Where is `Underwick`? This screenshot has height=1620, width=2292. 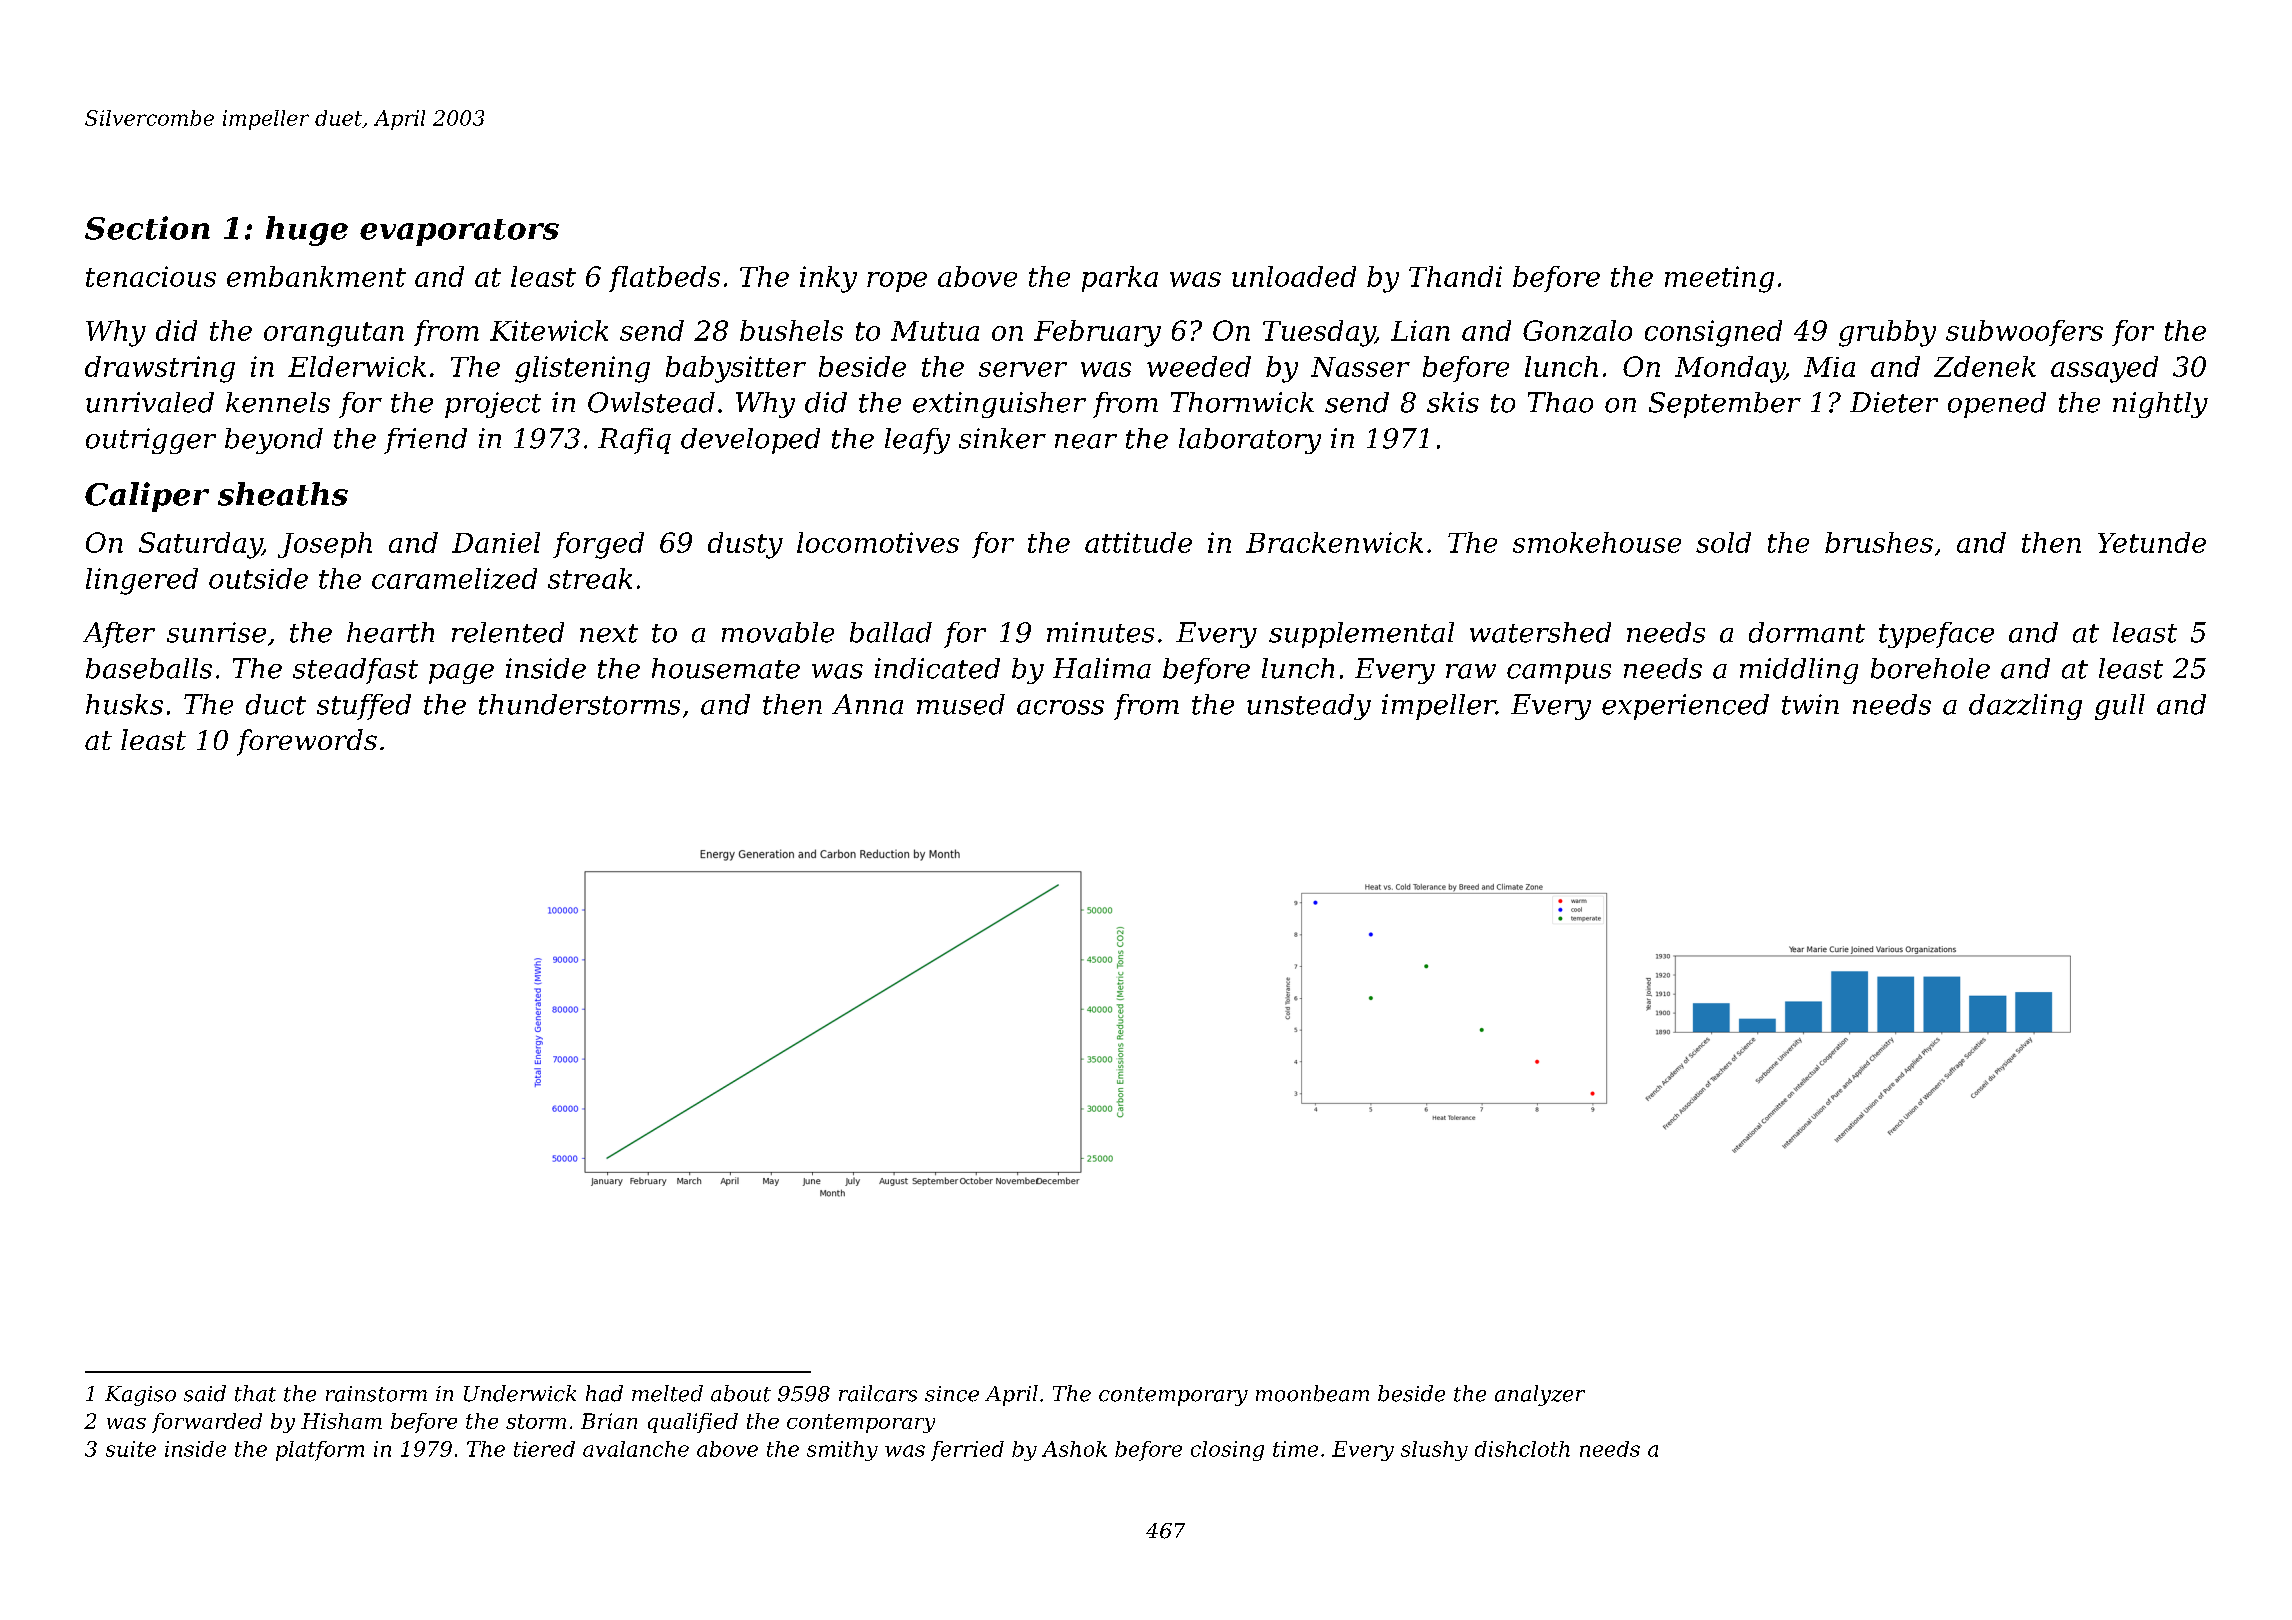
Underwick is located at coordinates (520, 1393).
